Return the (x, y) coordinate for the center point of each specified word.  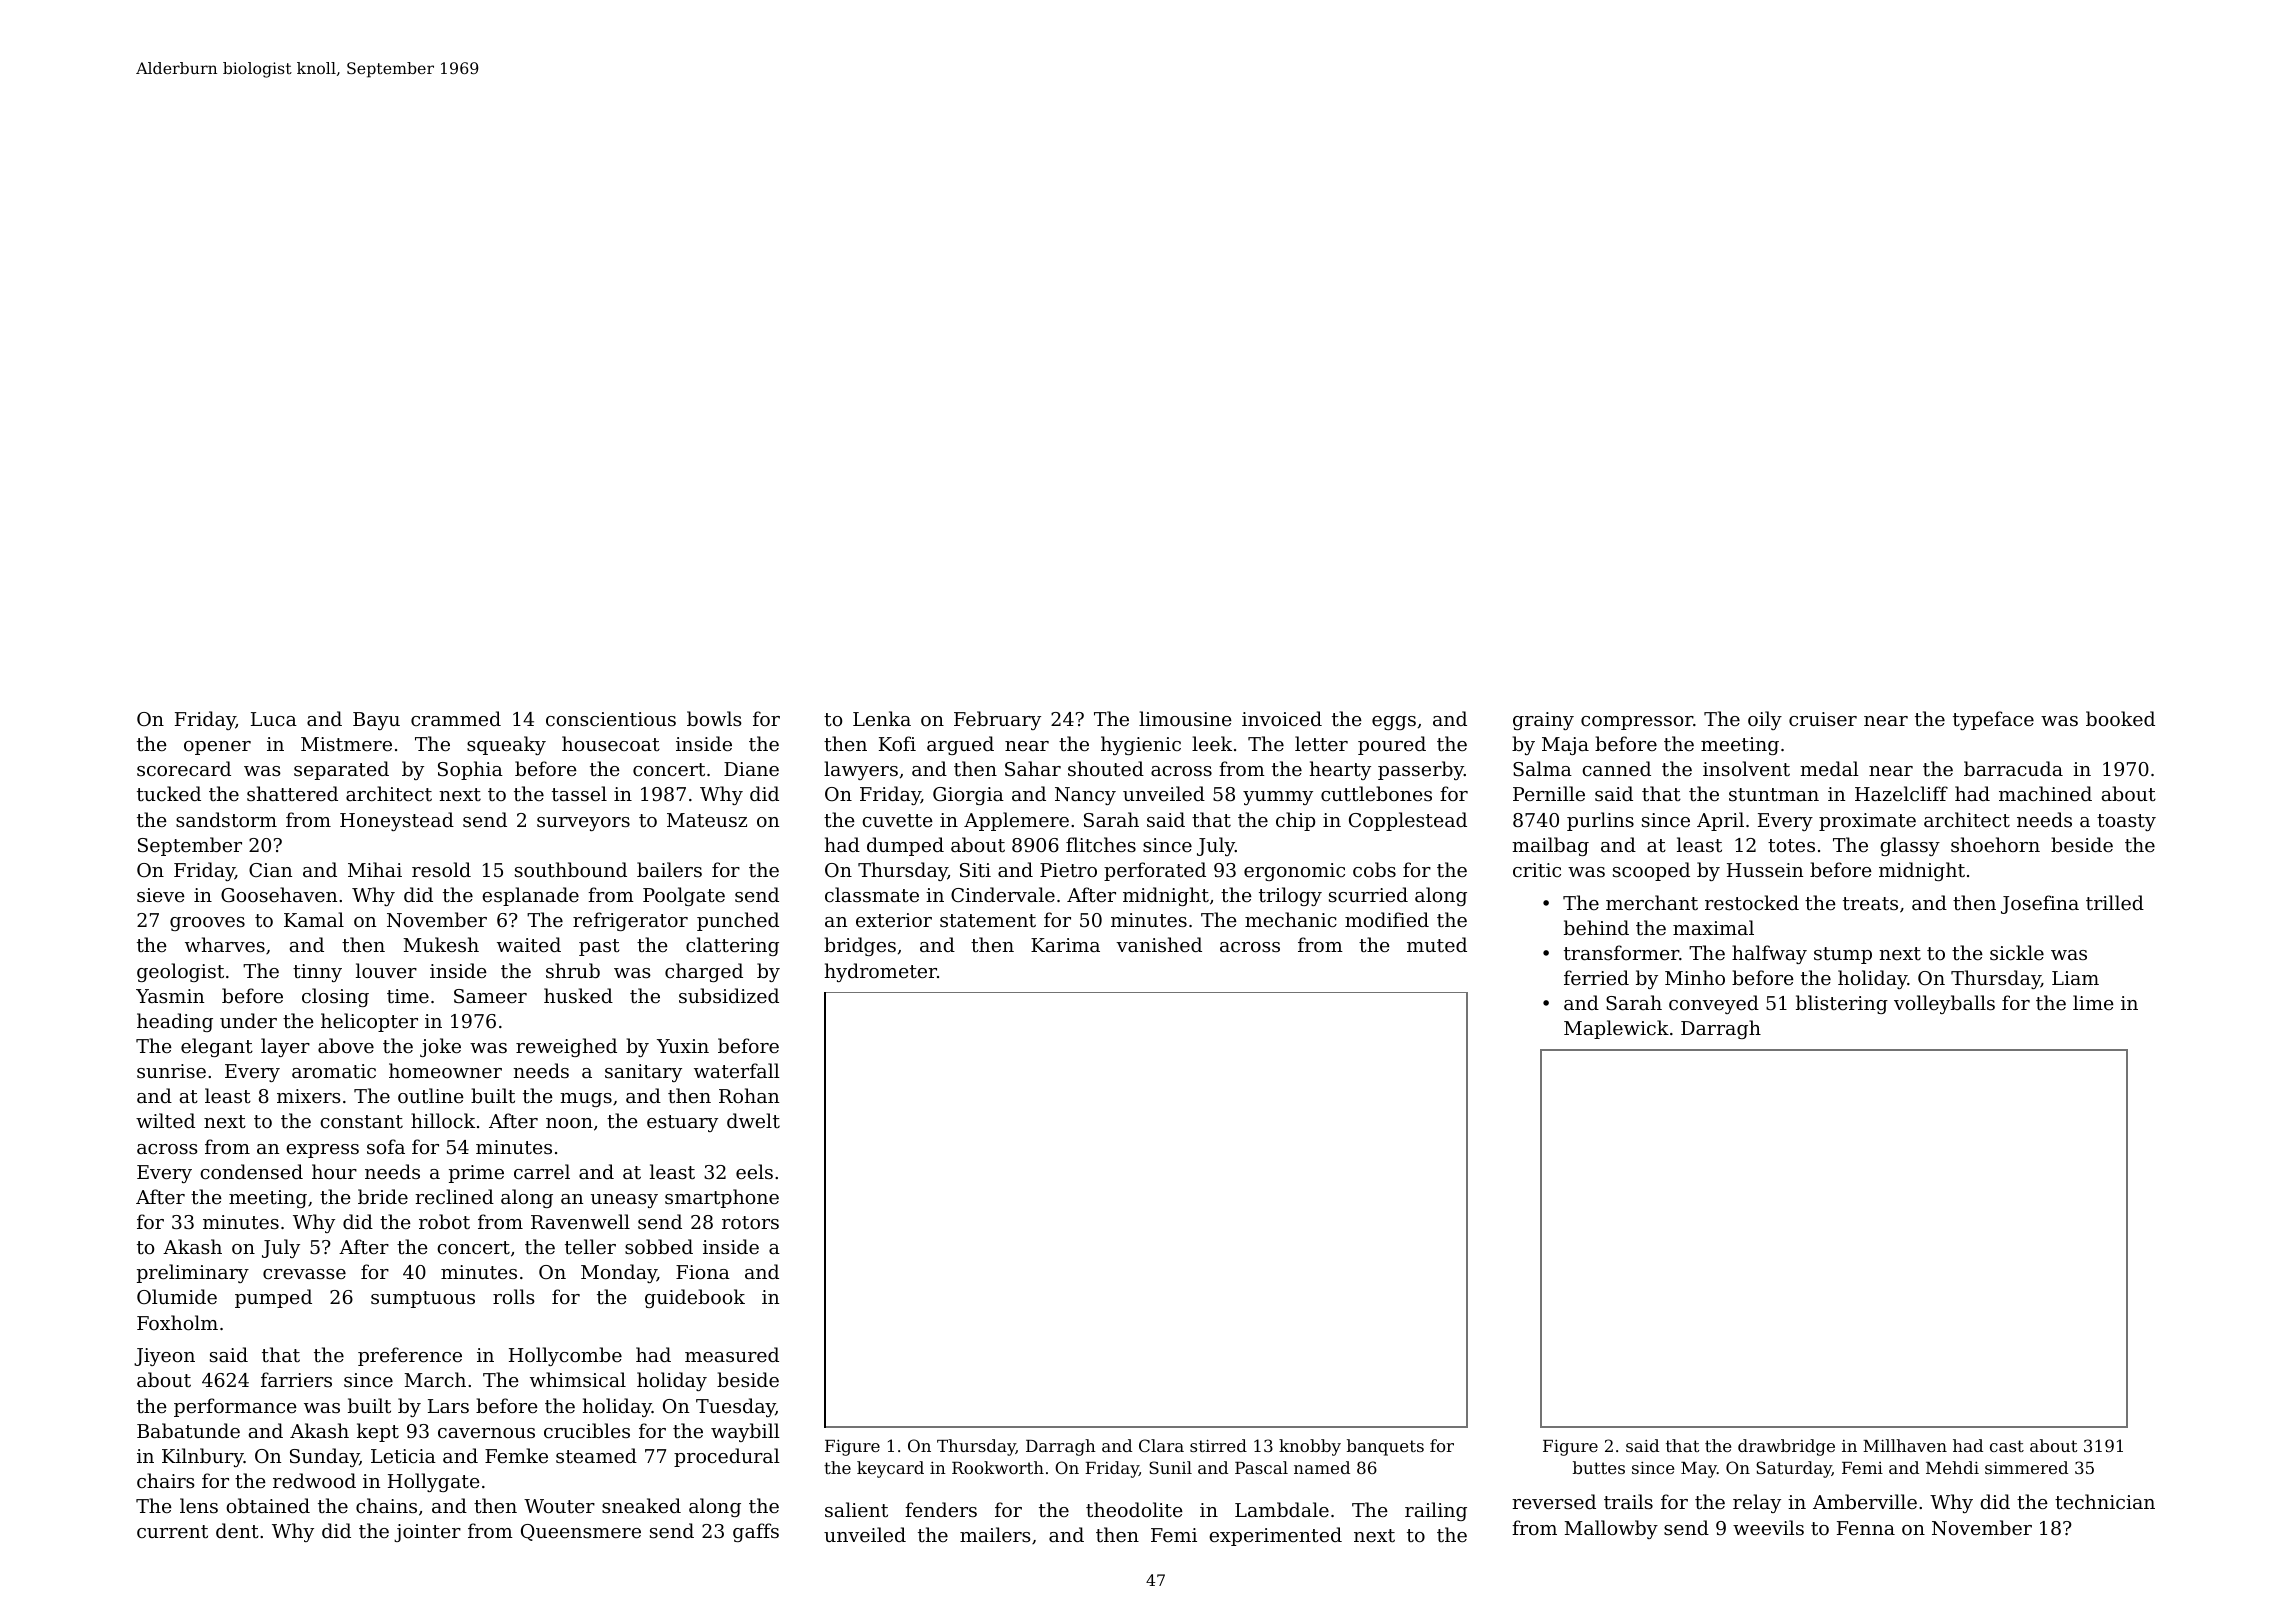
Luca (274, 719)
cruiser (1823, 719)
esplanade (530, 896)
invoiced (1282, 718)
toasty (2126, 822)
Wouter (559, 1506)
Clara (1161, 1445)
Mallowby (1611, 1529)
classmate (872, 894)
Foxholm (177, 1322)
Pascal (1261, 1467)
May (1699, 1470)
